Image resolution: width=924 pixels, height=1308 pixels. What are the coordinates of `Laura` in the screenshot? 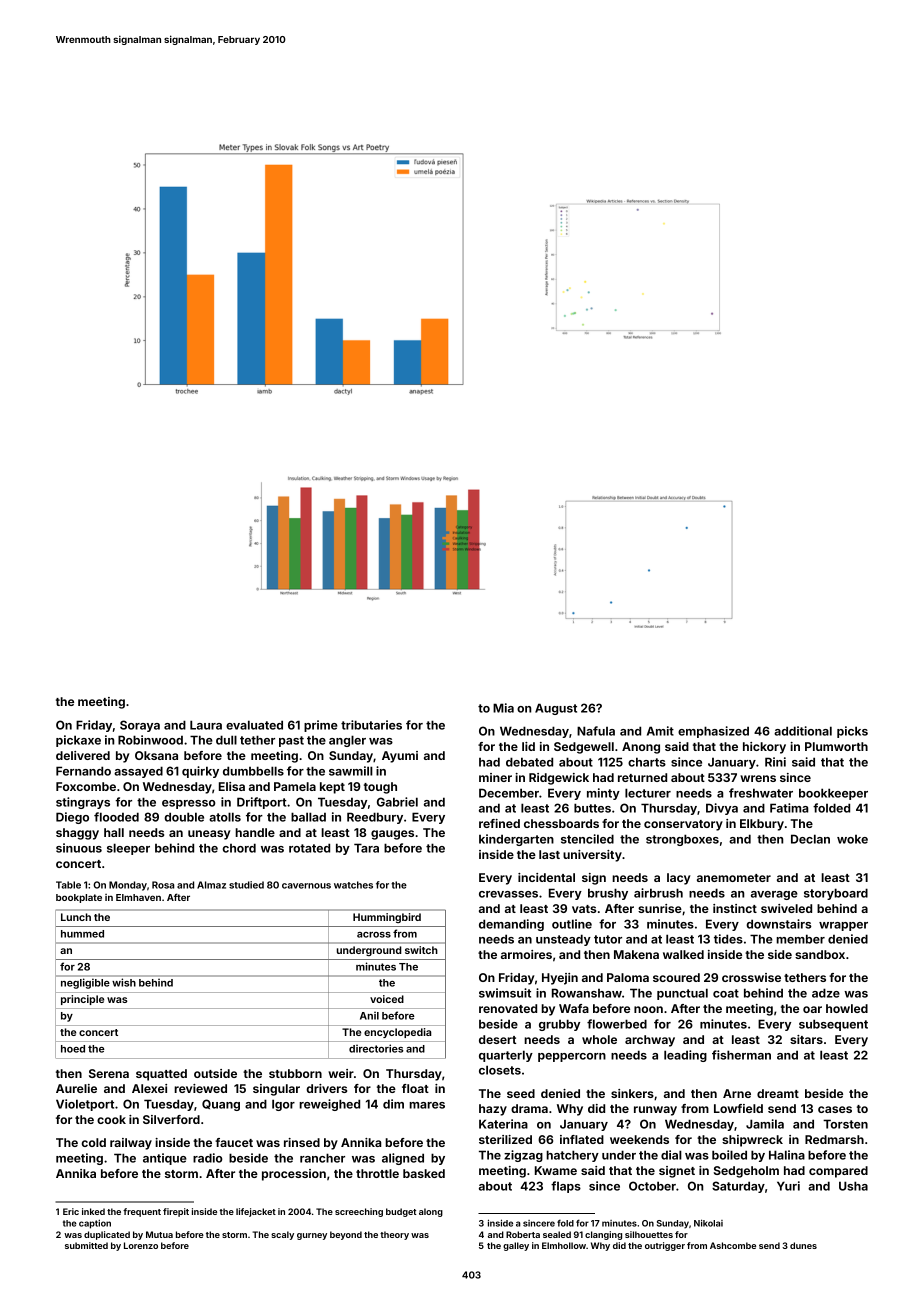 It's located at (206, 725).
